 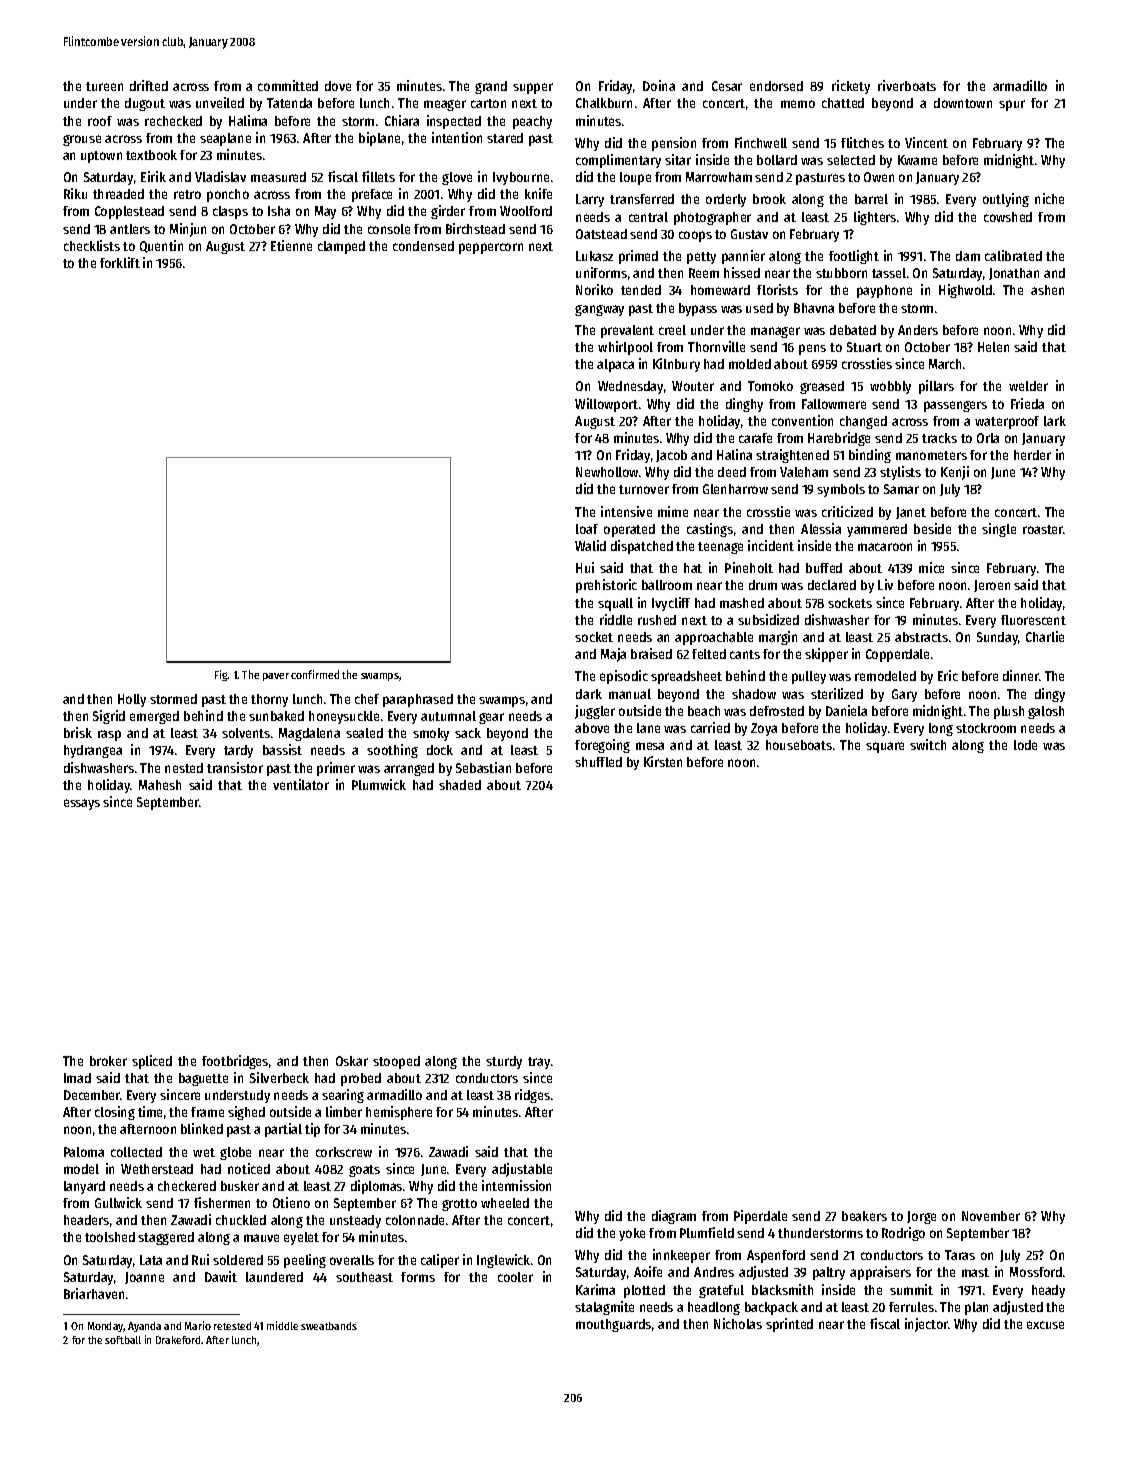 What do you see at coordinates (870, 456) in the page?
I see `binding` at bounding box center [870, 456].
